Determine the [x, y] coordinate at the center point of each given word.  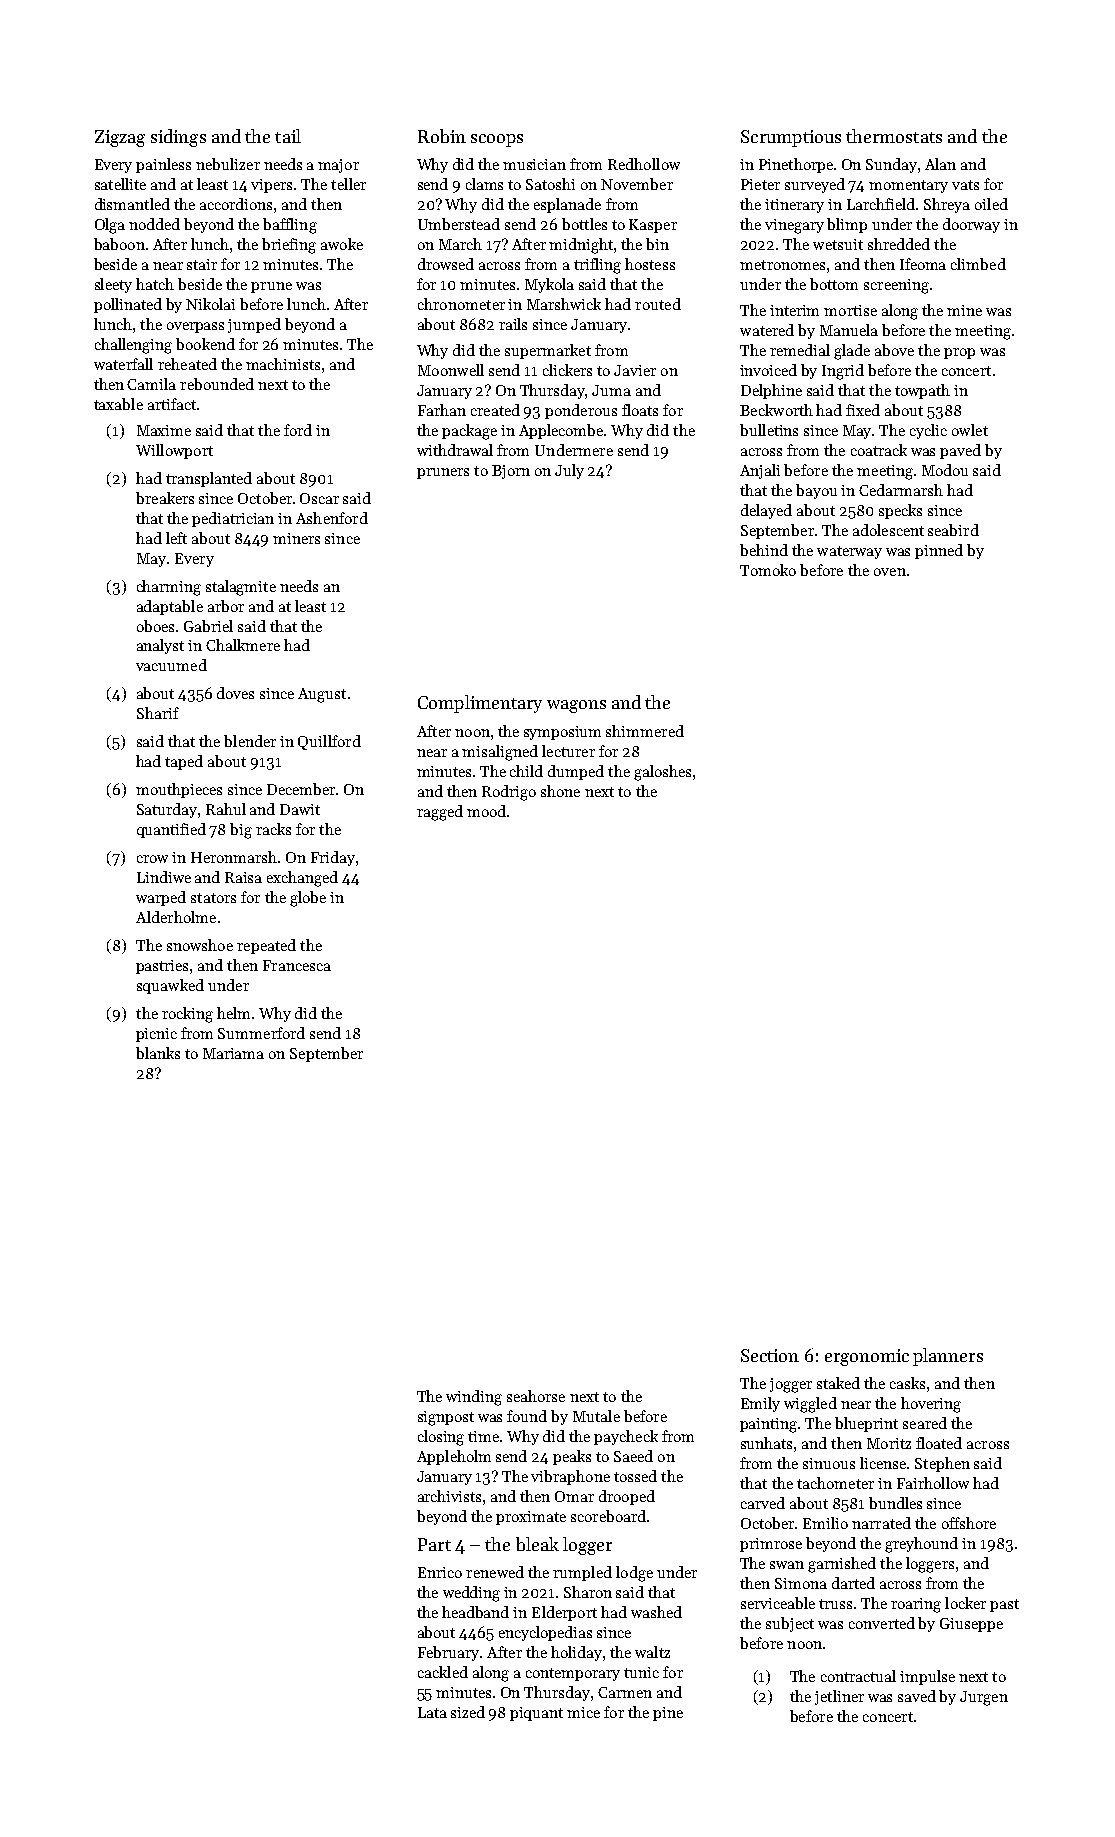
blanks [158, 1053]
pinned [939, 551]
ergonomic [867, 1357]
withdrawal [455, 450]
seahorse [536, 1396]
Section [770, 1355]
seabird [953, 530]
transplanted [209, 479]
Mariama [233, 1053]
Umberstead [459, 224]
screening [896, 286]
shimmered [645, 731]
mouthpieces [179, 790]
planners [948, 1357]
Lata [432, 1712]
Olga [110, 226]
